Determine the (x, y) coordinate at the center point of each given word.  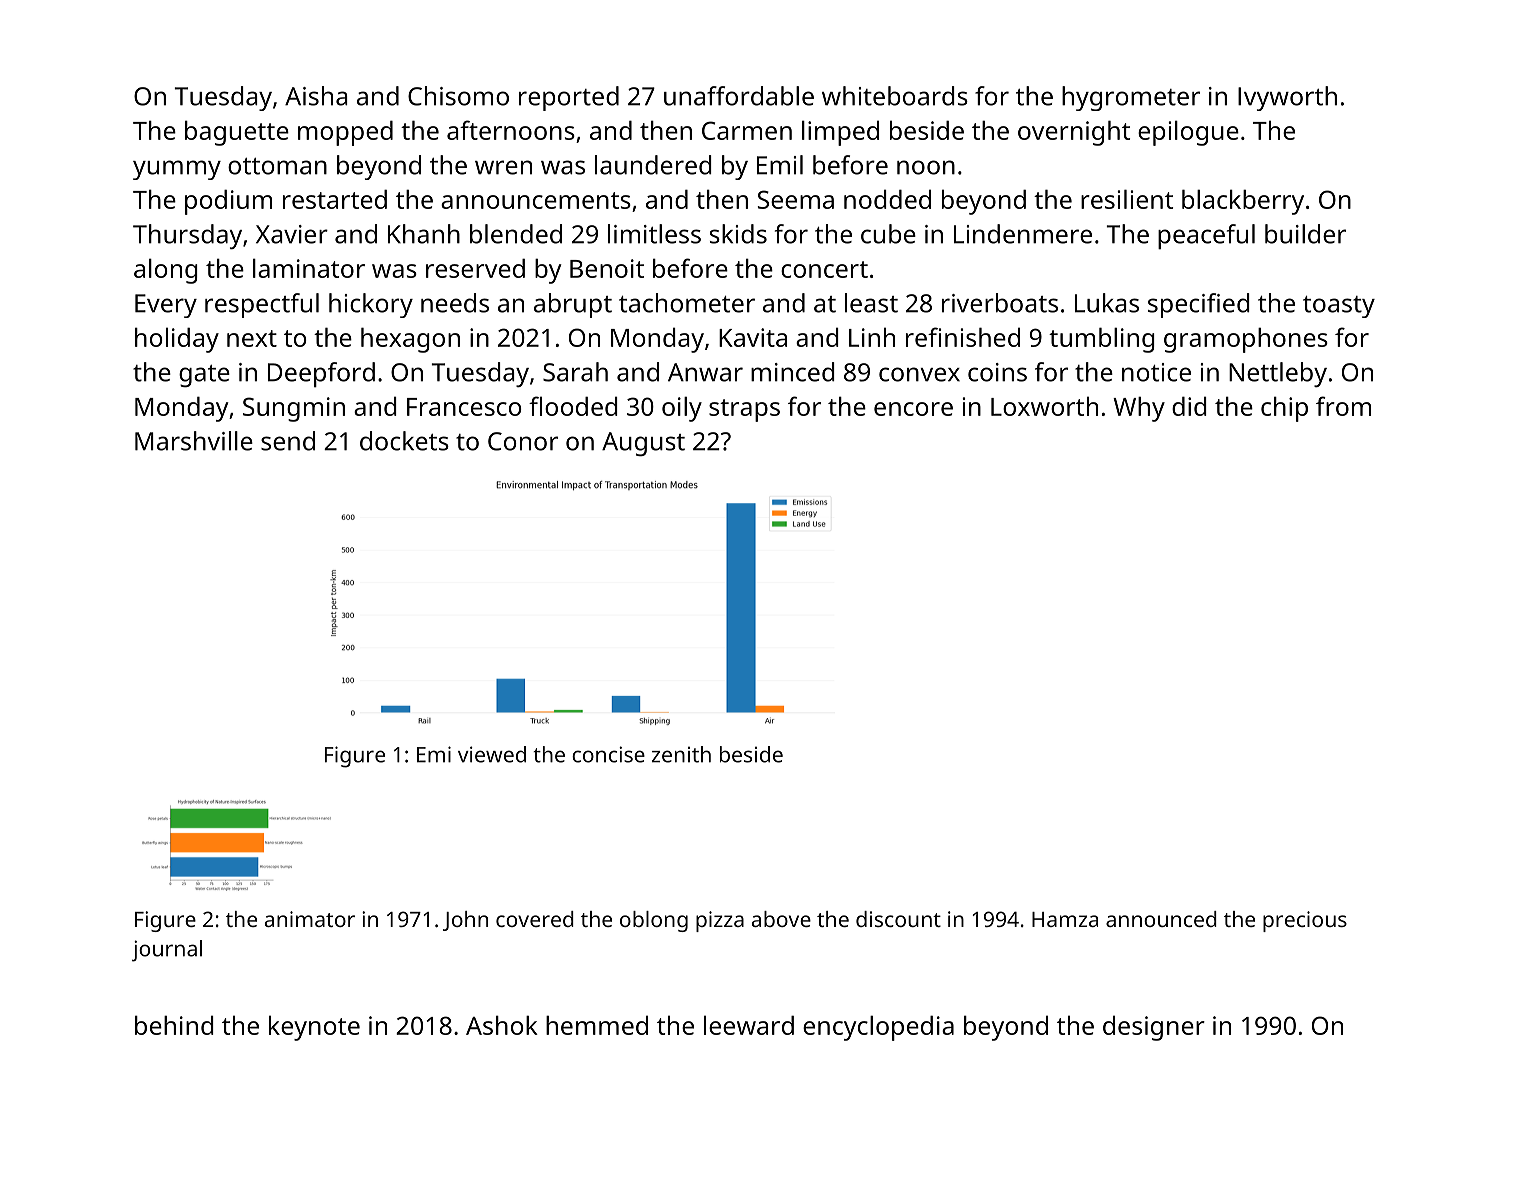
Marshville (194, 441)
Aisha (316, 96)
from (1343, 406)
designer (1154, 1028)
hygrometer (1131, 98)
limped (840, 133)
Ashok (502, 1025)
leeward (749, 1025)
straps (744, 410)
